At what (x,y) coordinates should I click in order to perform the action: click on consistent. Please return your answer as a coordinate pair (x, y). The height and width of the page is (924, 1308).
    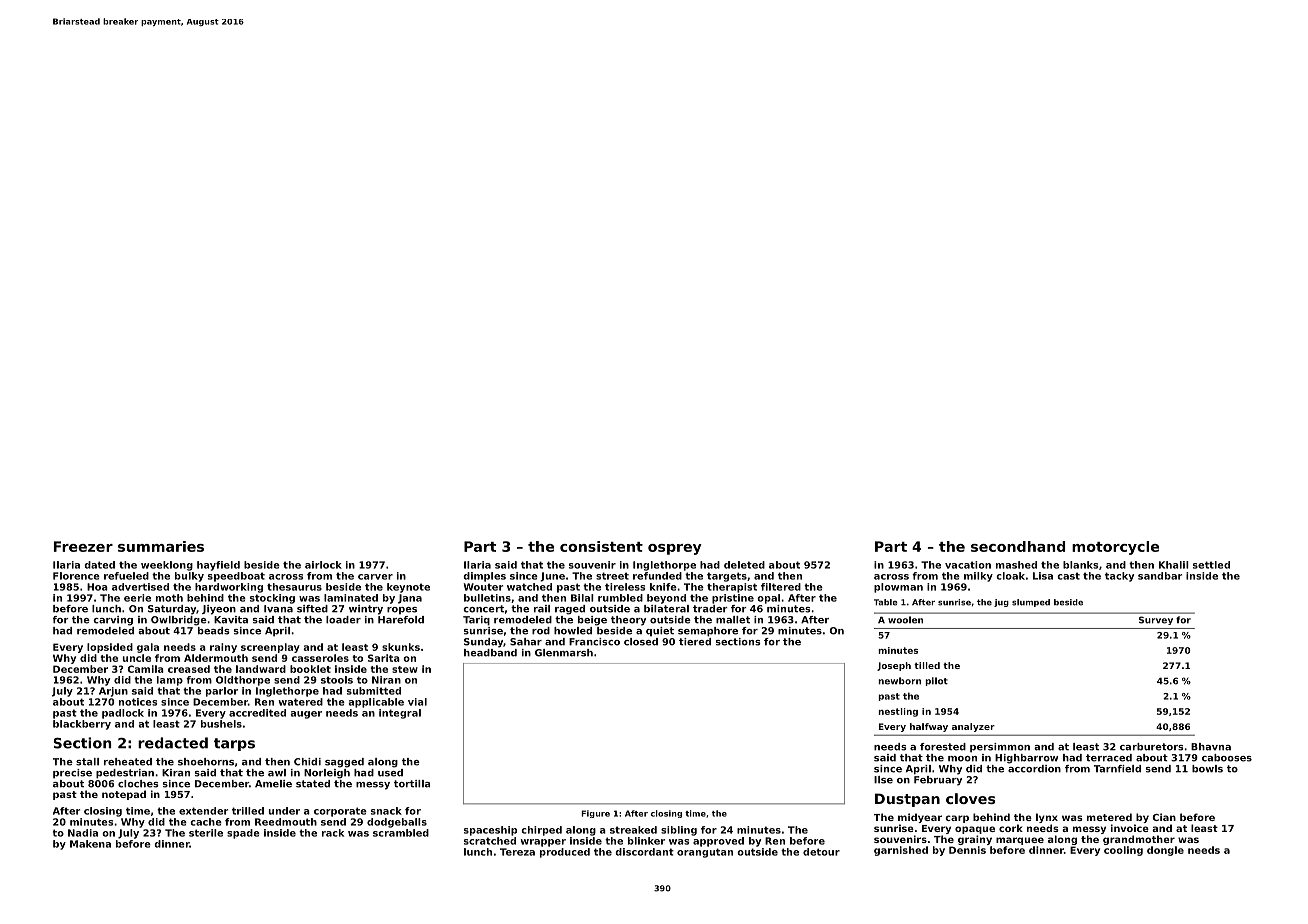
    Looking at the image, I should click on (601, 546).
